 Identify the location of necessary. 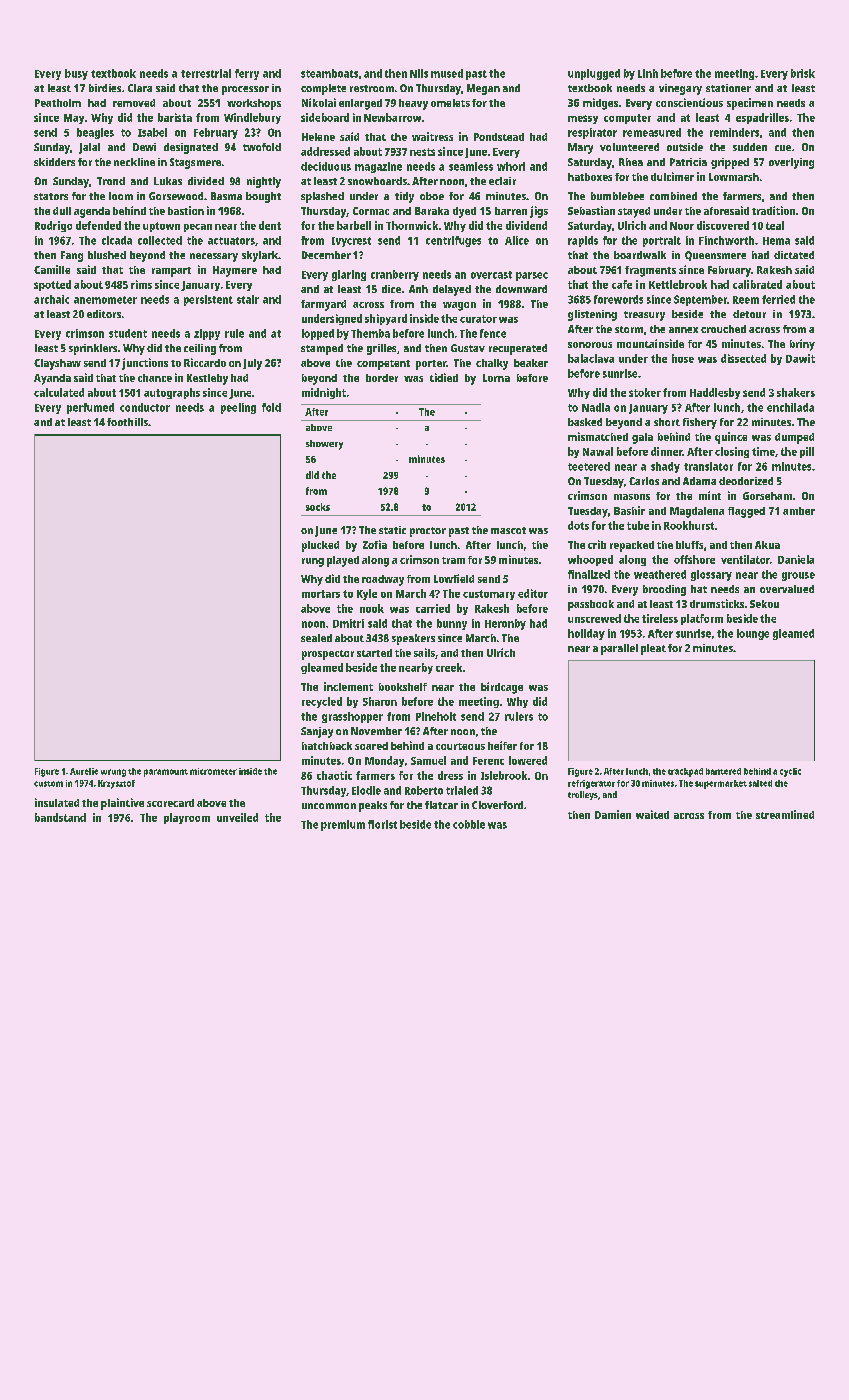
(214, 257).
